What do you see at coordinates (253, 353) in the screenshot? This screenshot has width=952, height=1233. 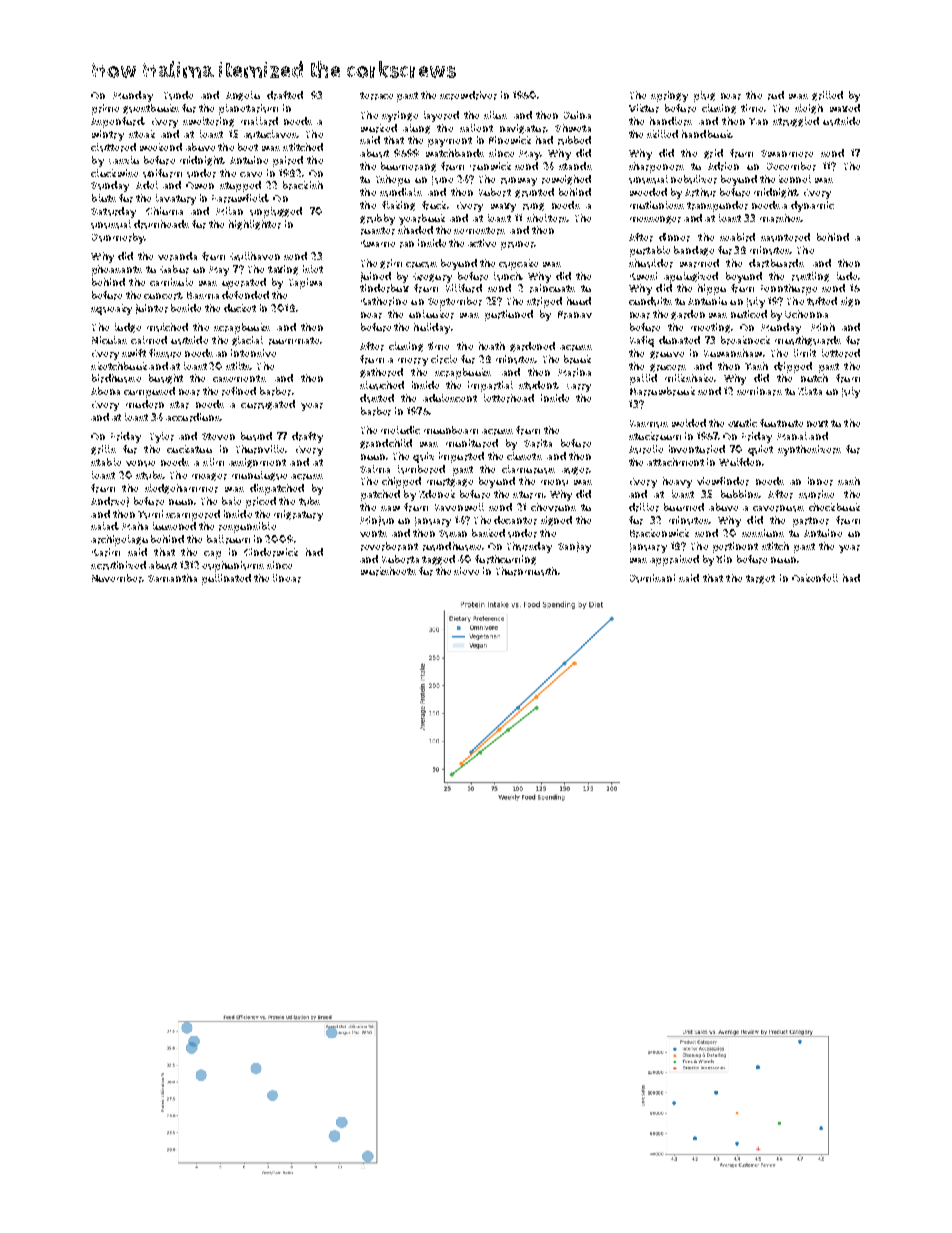 I see `intensive` at bounding box center [253, 353].
